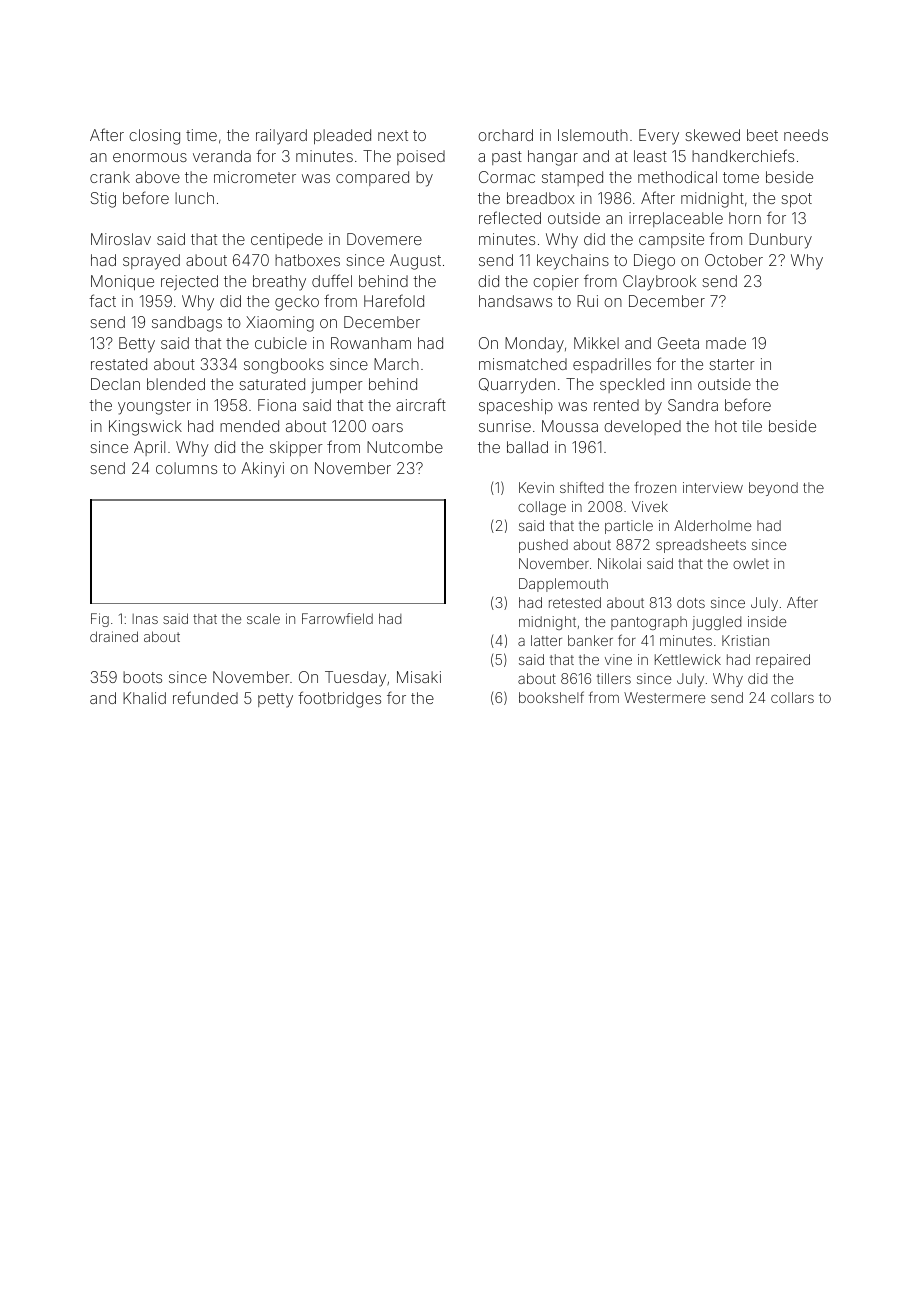 The image size is (924, 1314). What do you see at coordinates (593, 135) in the screenshot?
I see `Islemouth` at bounding box center [593, 135].
